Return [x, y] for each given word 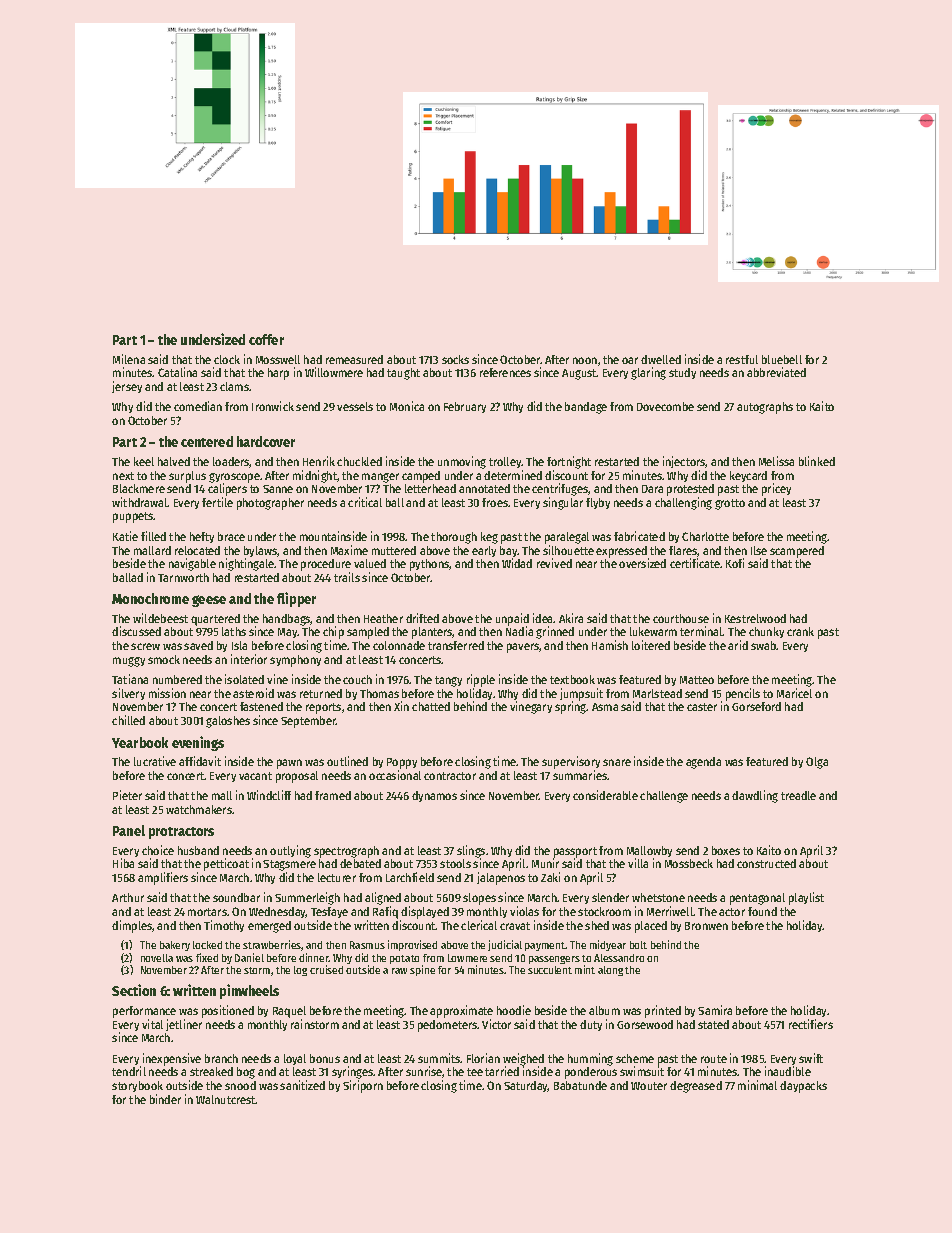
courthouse [681, 618]
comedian [198, 406]
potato [404, 959]
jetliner [184, 1025]
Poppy [402, 763]
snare [617, 762]
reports [323, 708]
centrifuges [560, 489]
